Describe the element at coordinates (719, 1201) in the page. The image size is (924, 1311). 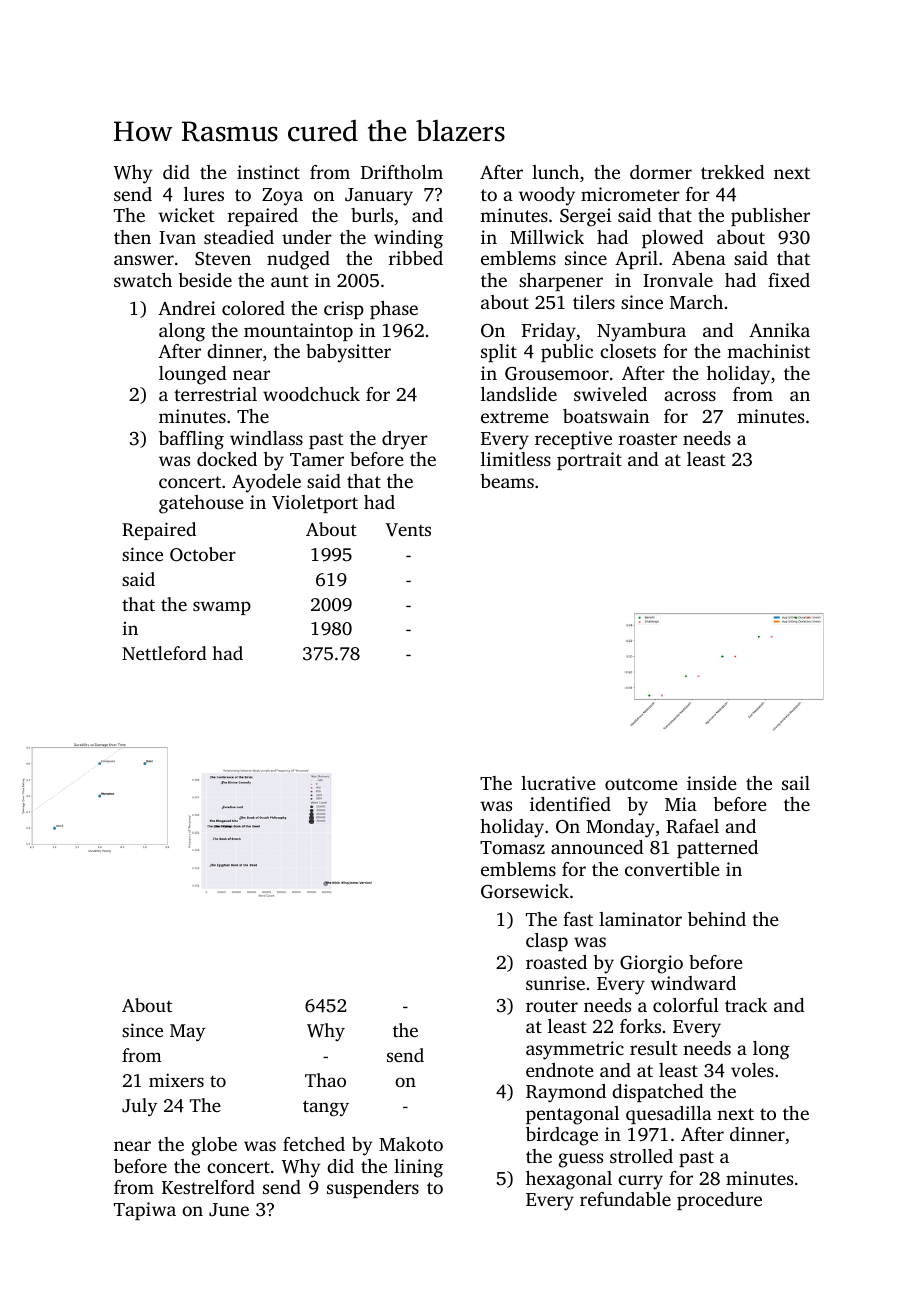
I see `procedure` at that location.
